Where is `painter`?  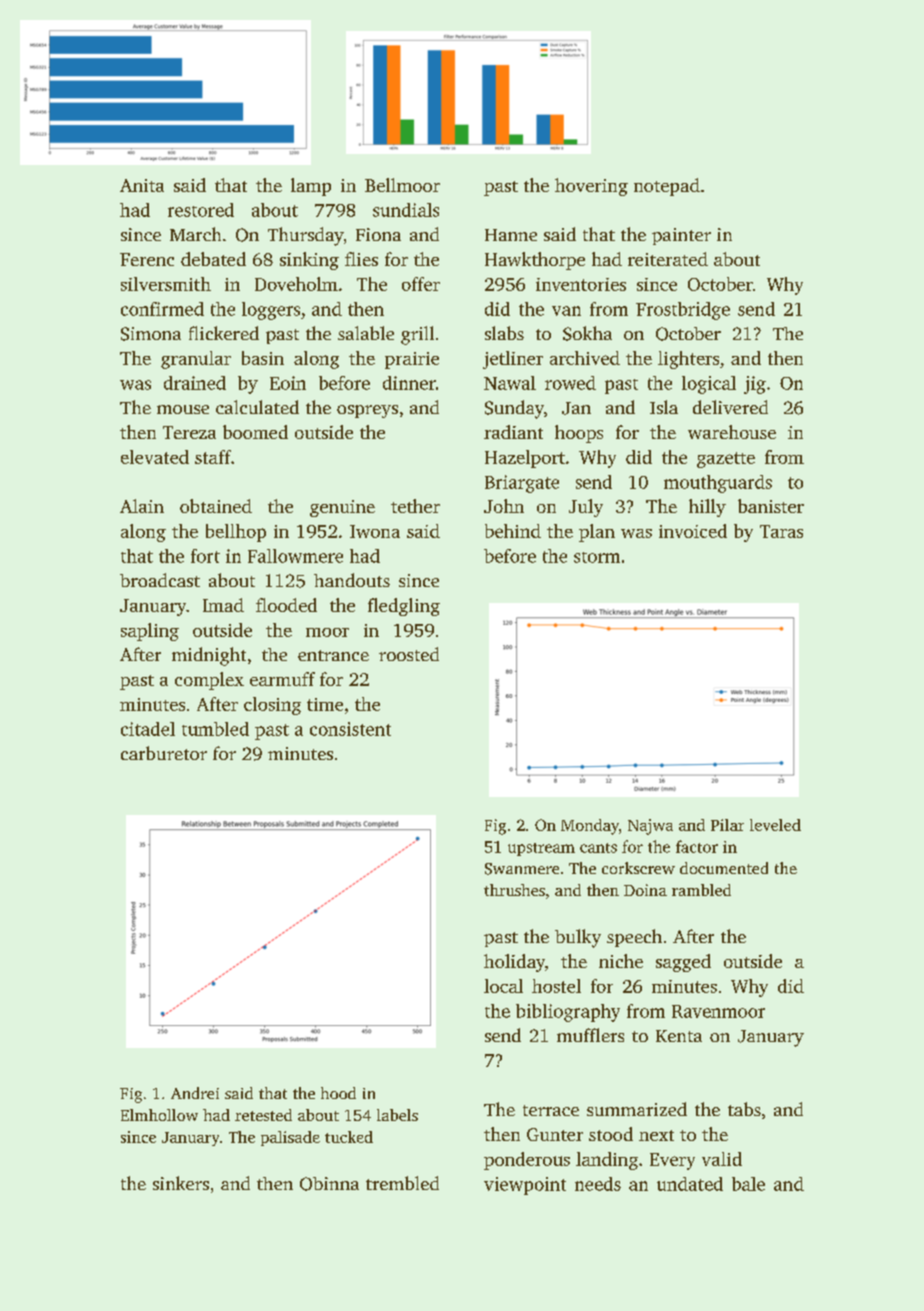 painter is located at coordinates (681, 236).
